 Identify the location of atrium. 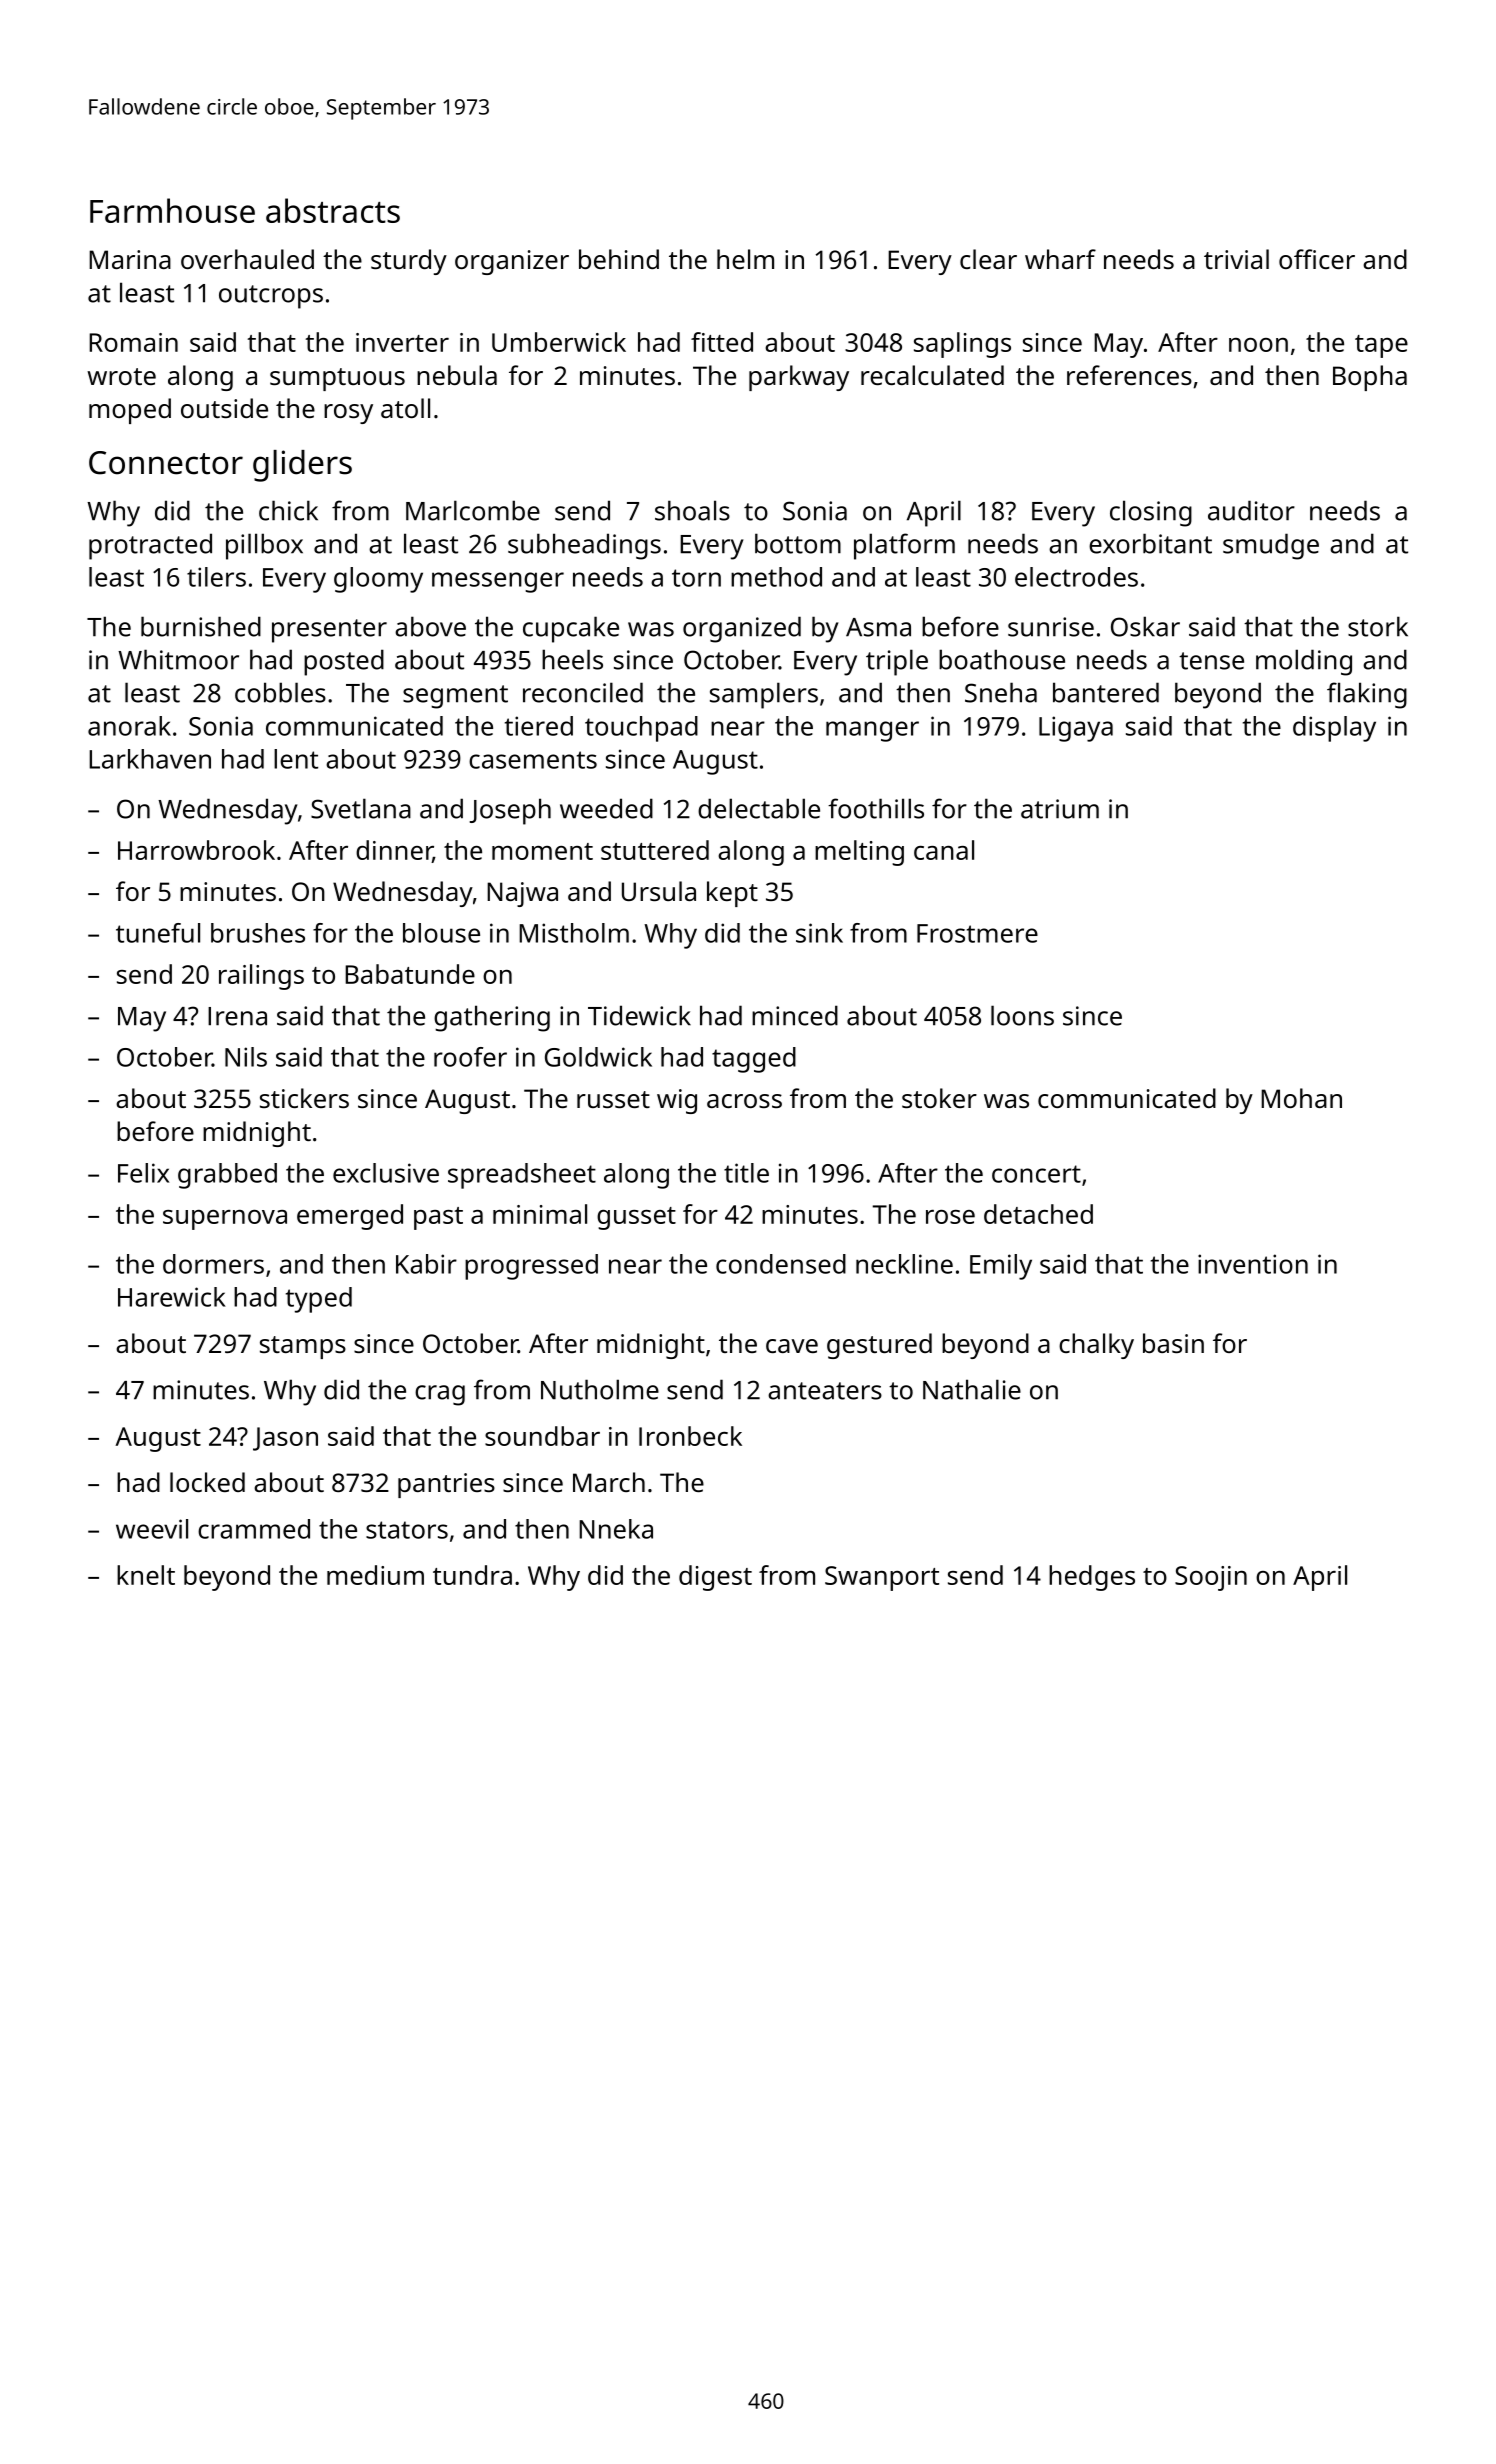
(1060, 809).
